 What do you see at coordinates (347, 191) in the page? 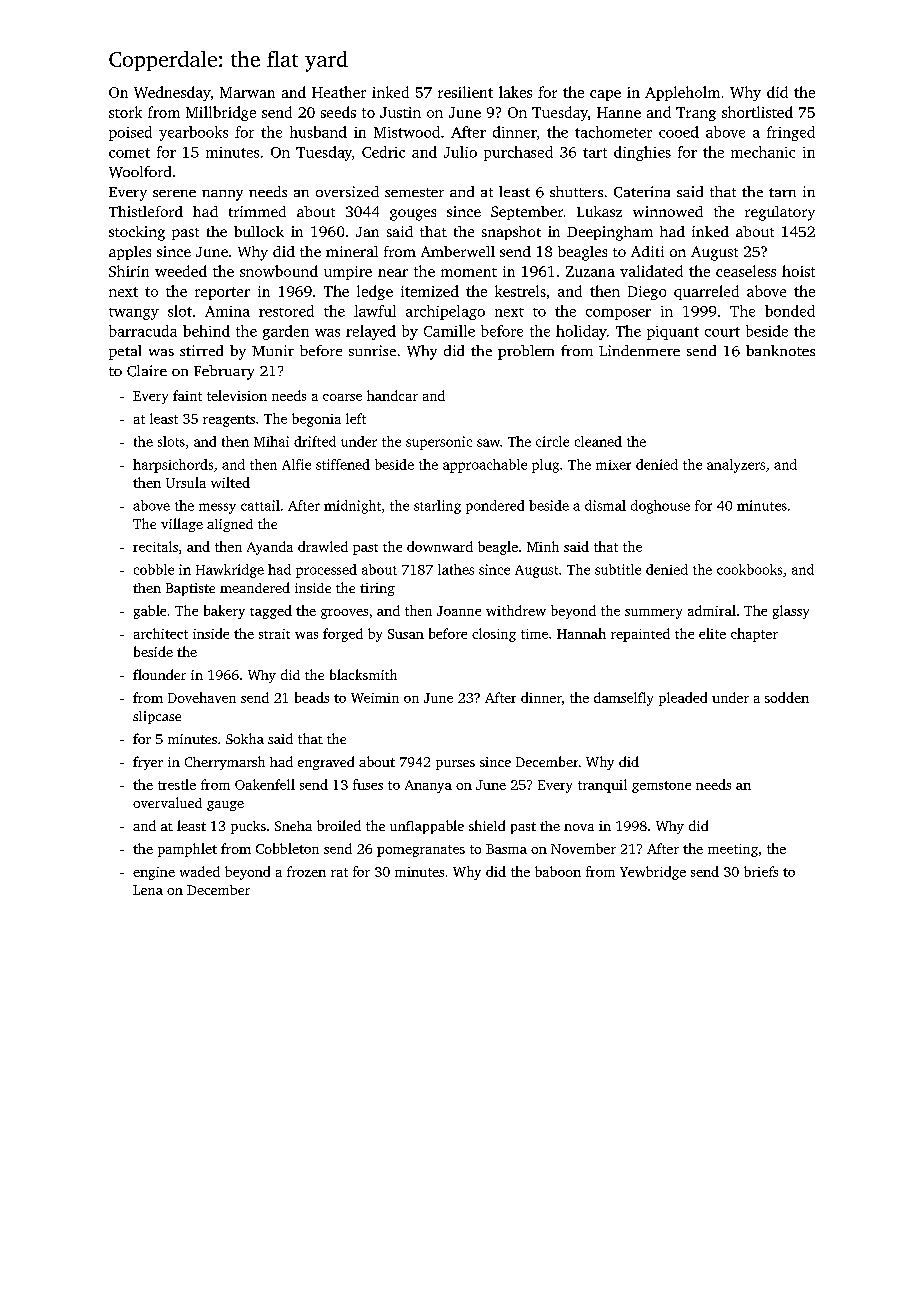
I see `oversized` at bounding box center [347, 191].
